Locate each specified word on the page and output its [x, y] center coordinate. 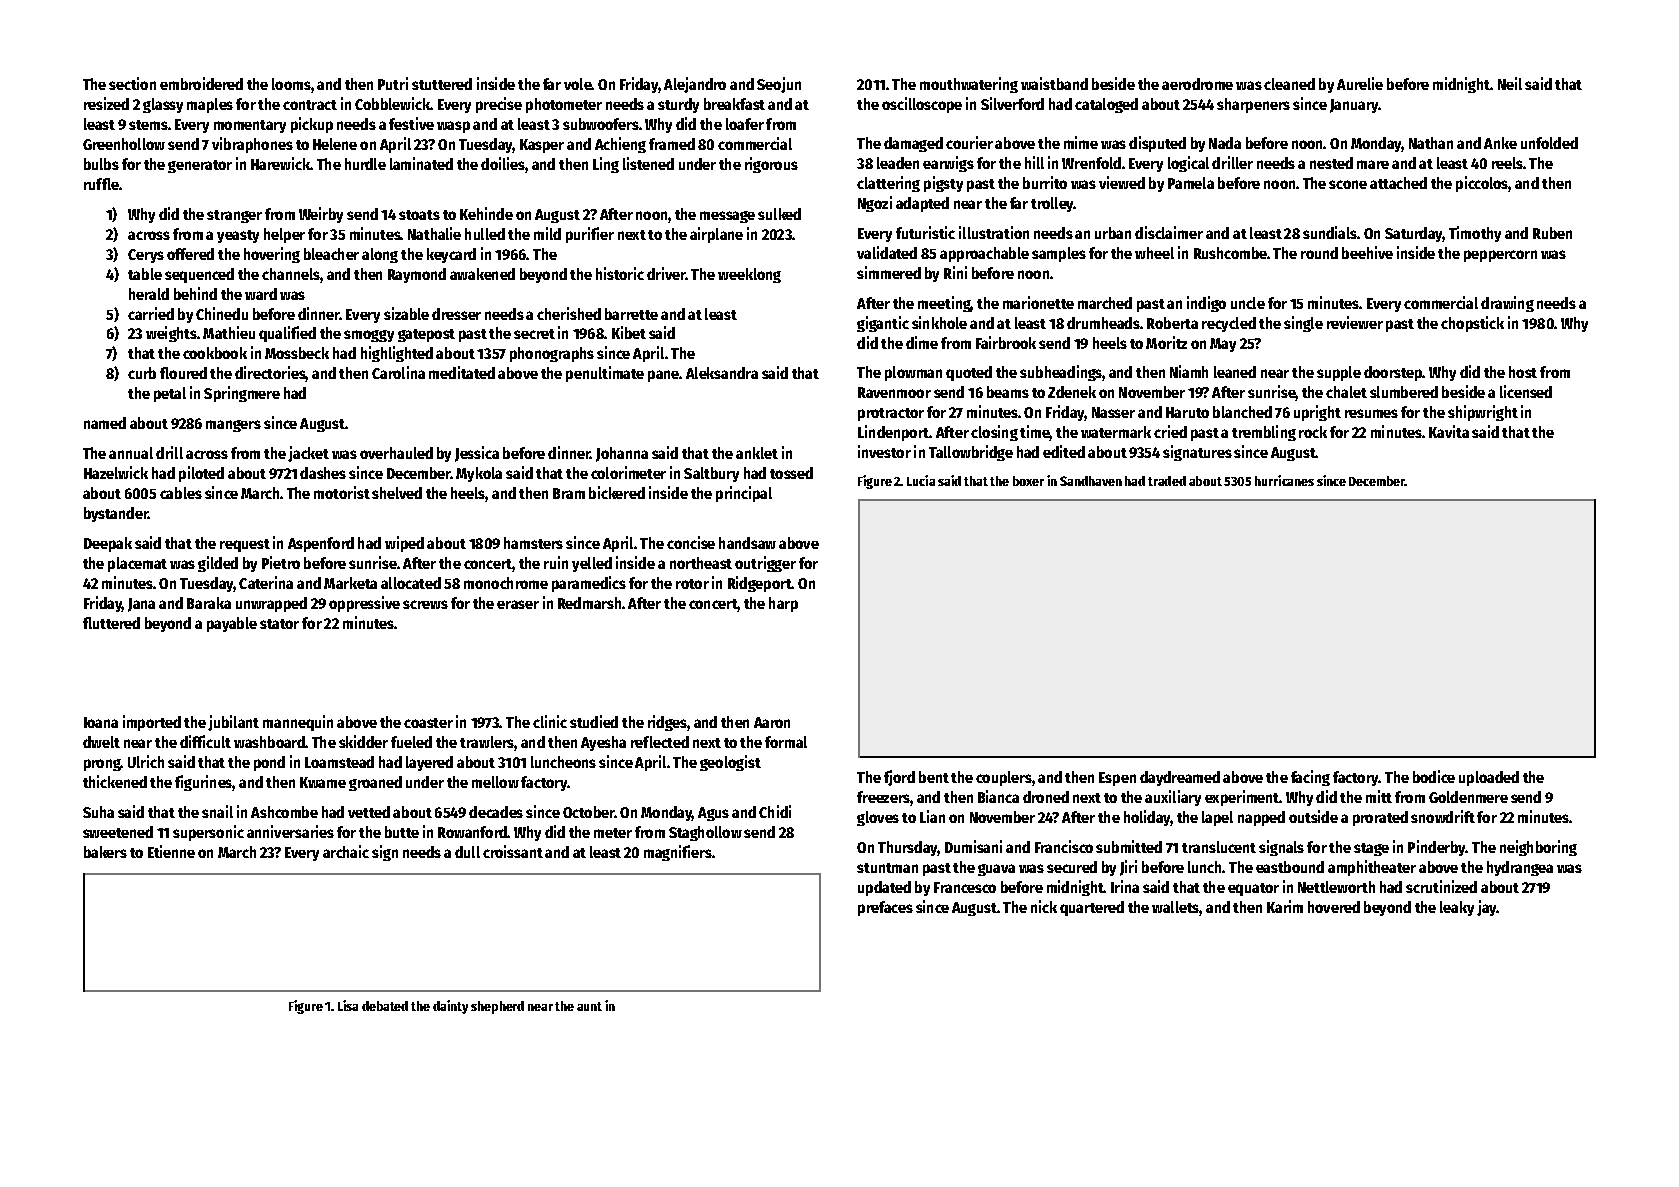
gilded [218, 564]
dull [467, 852]
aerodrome [1197, 84]
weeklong [749, 275]
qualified [287, 334]
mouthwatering [969, 85]
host [1523, 372]
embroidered [201, 83]
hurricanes [1284, 480]
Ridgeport [760, 584]
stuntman [887, 868]
